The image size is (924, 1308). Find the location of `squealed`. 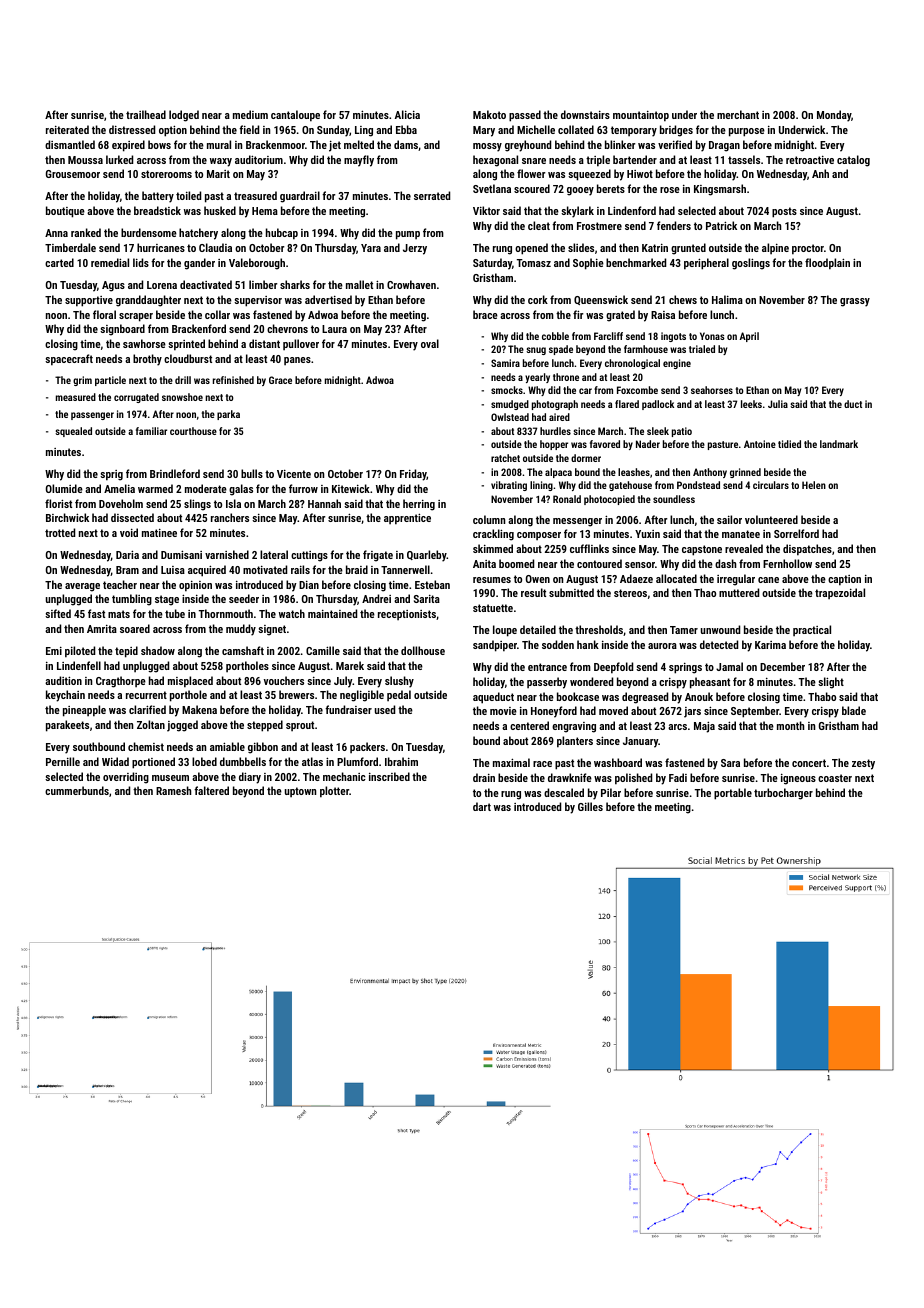

squealed is located at coordinates (73, 432).
